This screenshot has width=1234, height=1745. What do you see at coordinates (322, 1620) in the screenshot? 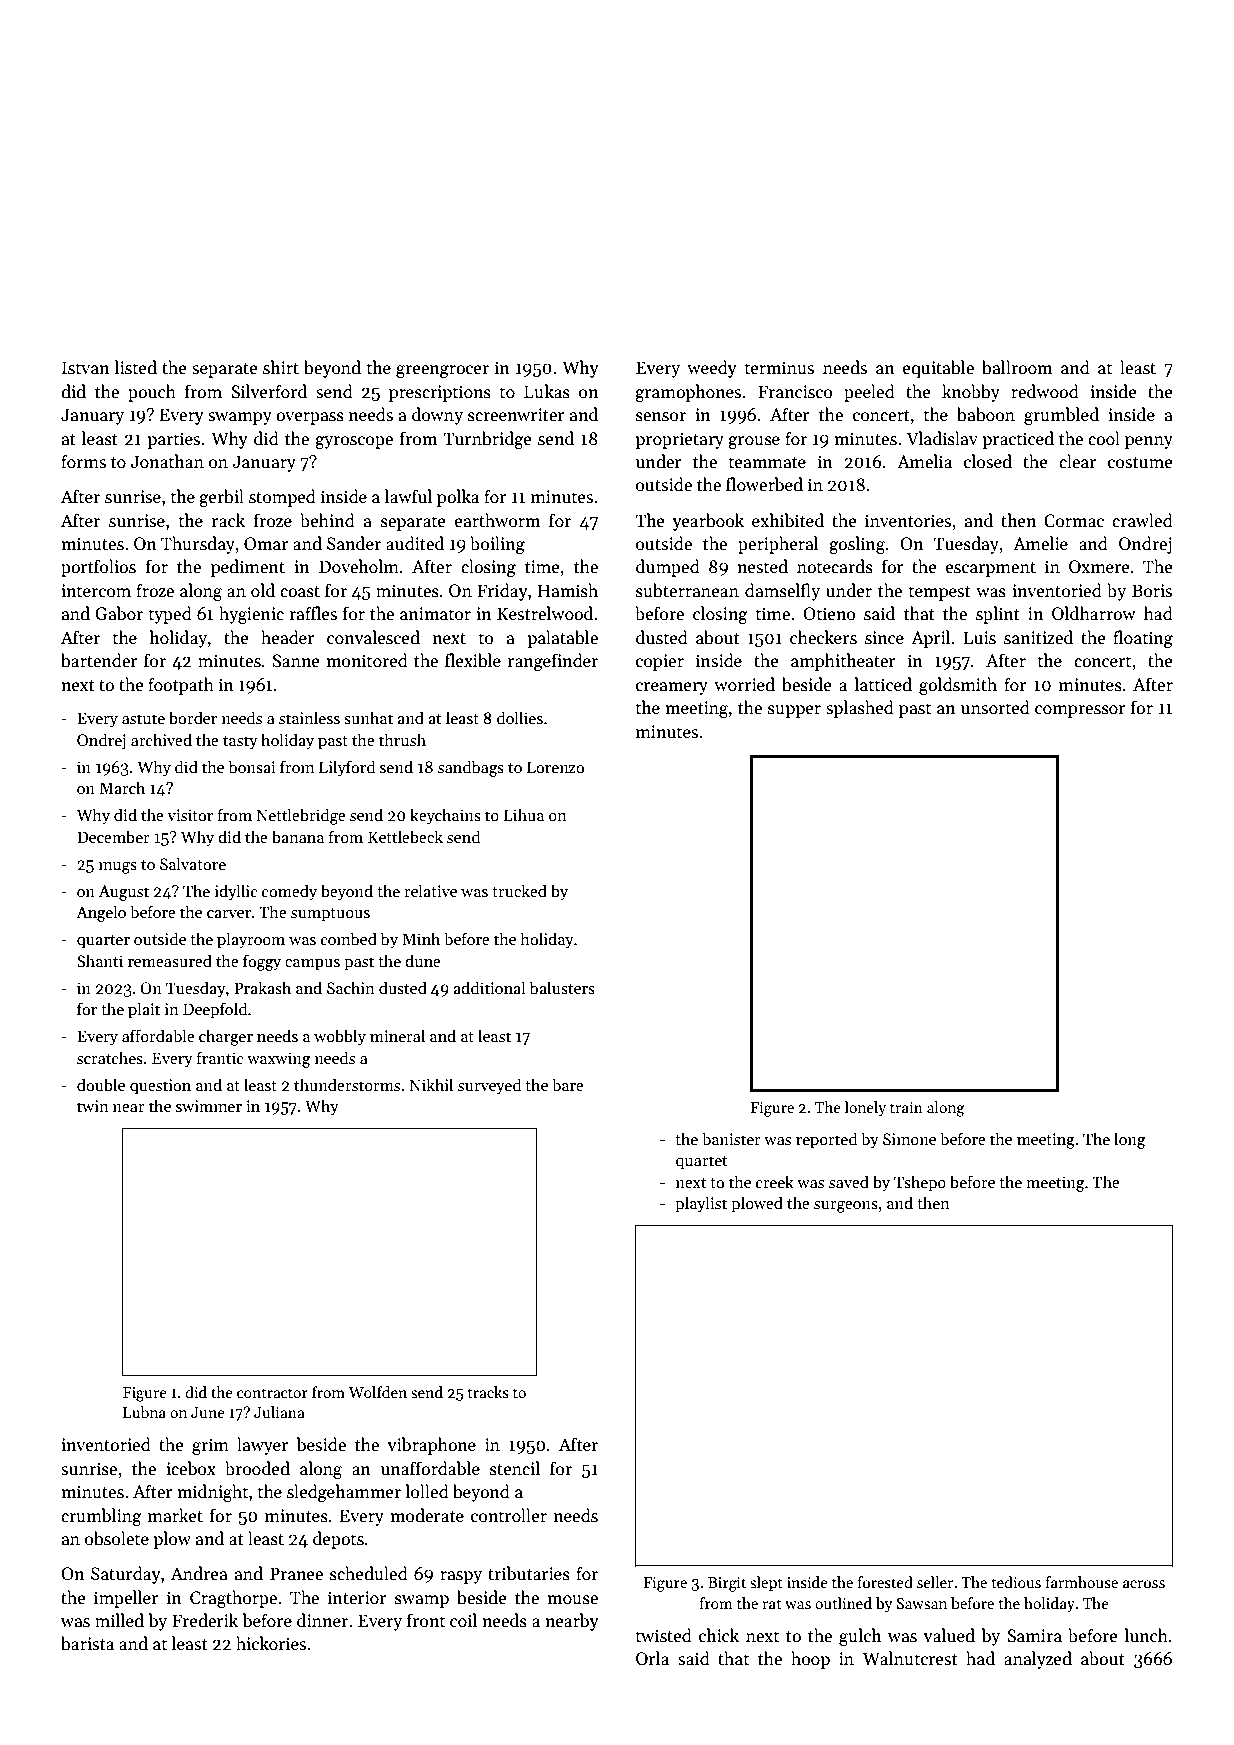
I see `dinner` at bounding box center [322, 1620].
